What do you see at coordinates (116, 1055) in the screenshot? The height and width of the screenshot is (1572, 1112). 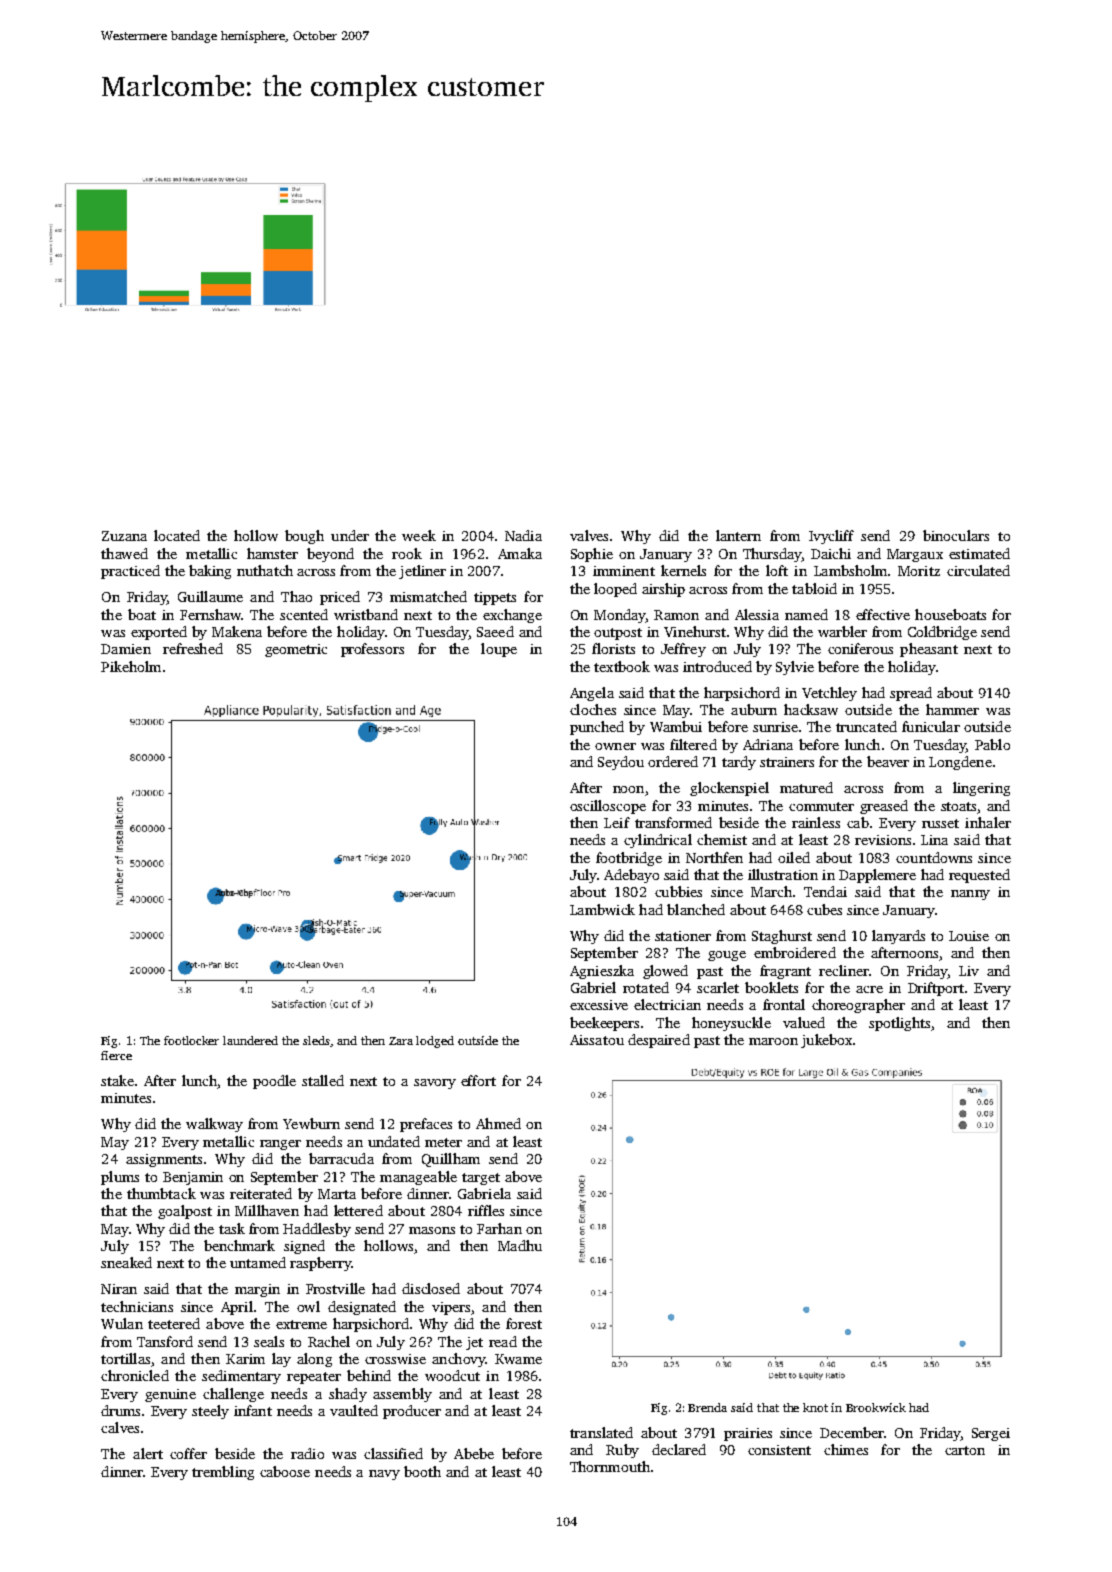 I see `fierce` at bounding box center [116, 1055].
